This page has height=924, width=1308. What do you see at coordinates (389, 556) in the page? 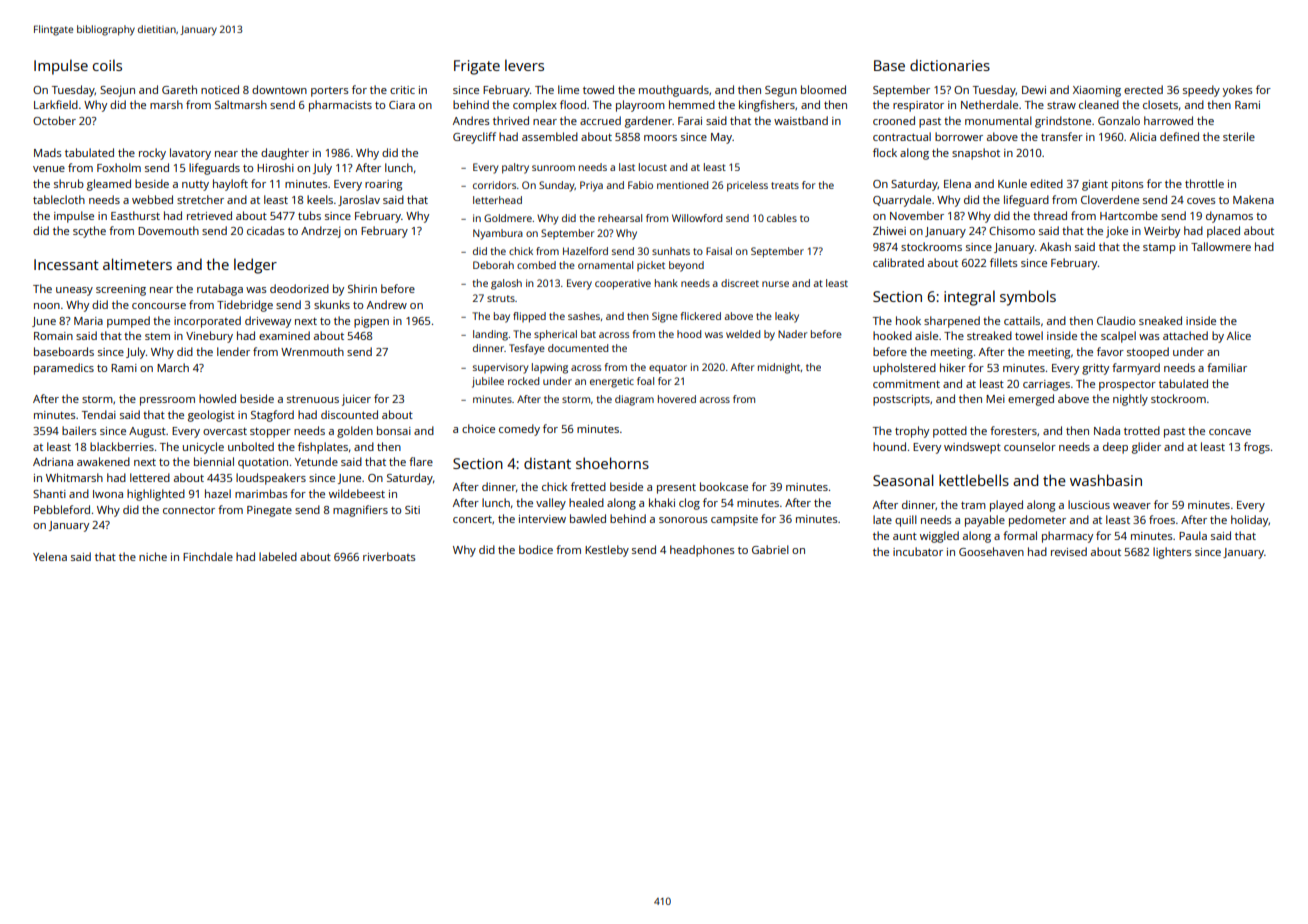
I see `riverboats` at bounding box center [389, 556].
